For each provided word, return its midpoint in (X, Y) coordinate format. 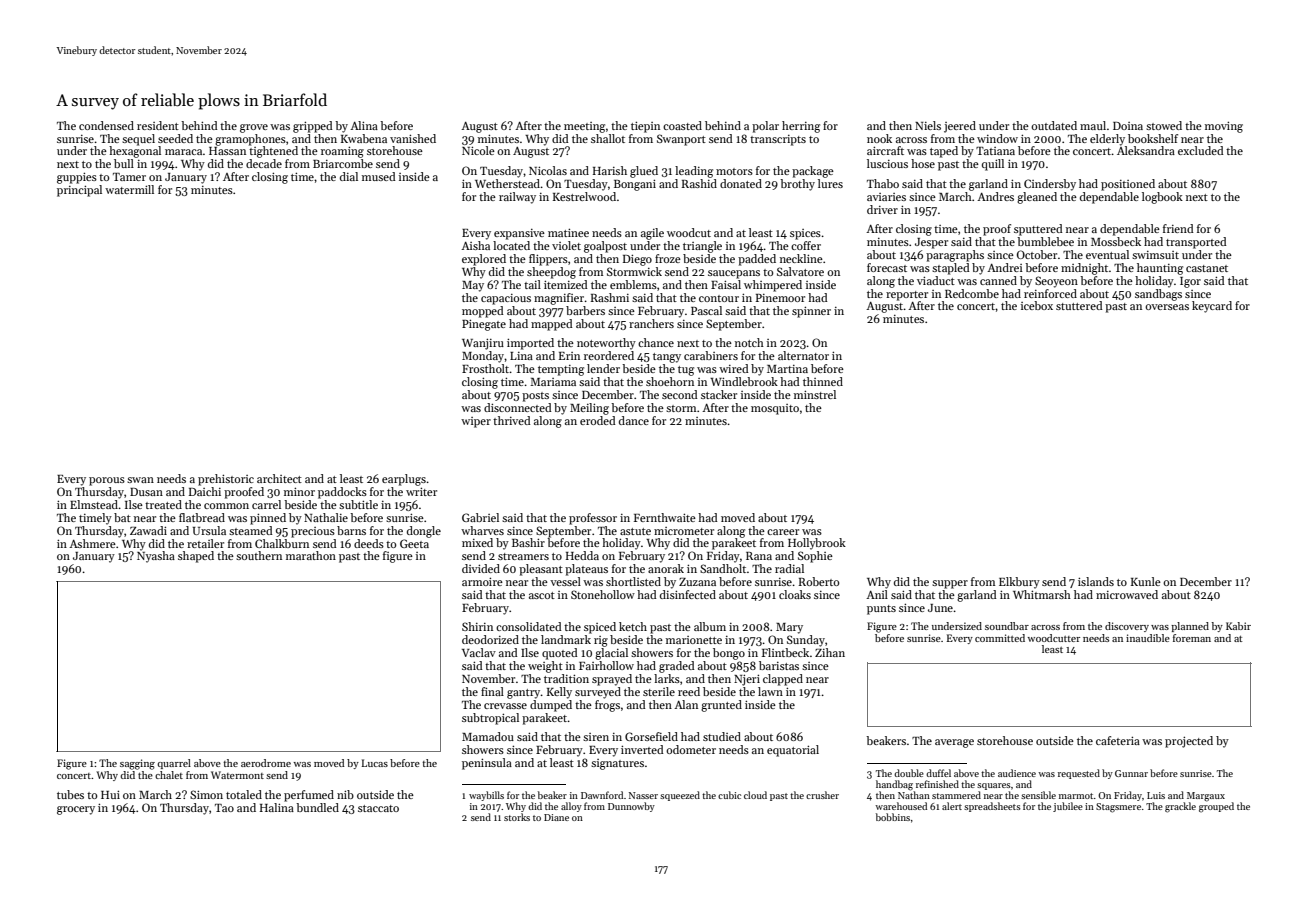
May (473, 286)
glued (644, 172)
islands (1096, 581)
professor (593, 519)
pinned (268, 519)
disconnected (518, 407)
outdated (1054, 125)
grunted (721, 706)
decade (264, 163)
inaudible (1148, 638)
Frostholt (486, 368)
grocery (76, 810)
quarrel (174, 764)
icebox (1037, 305)
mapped (552, 325)
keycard (1212, 307)
